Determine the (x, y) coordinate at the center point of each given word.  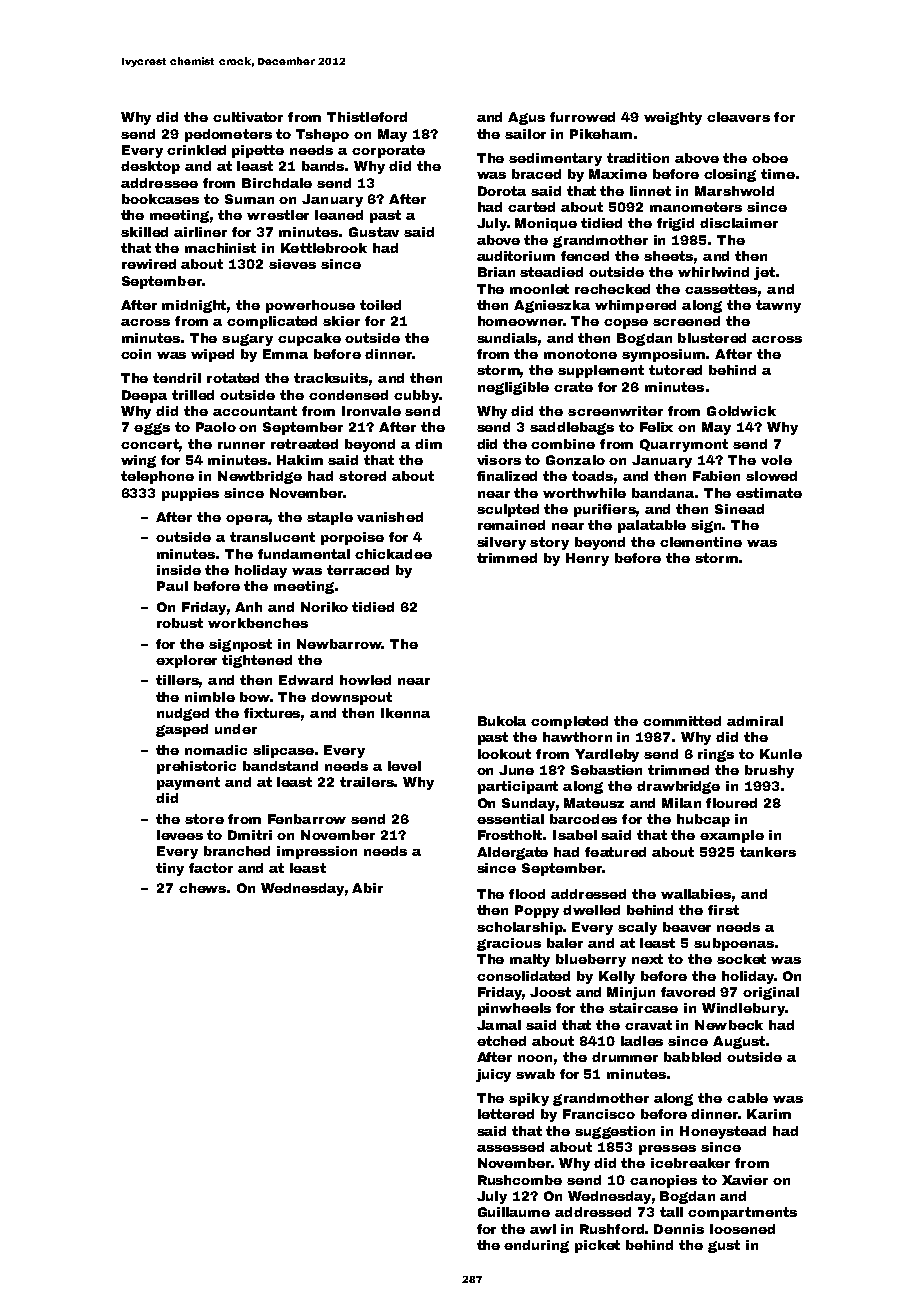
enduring (536, 1246)
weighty (673, 118)
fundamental (304, 554)
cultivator (248, 117)
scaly (637, 928)
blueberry (591, 960)
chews (202, 888)
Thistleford (367, 117)
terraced (358, 570)
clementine (701, 542)
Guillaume (514, 1212)
